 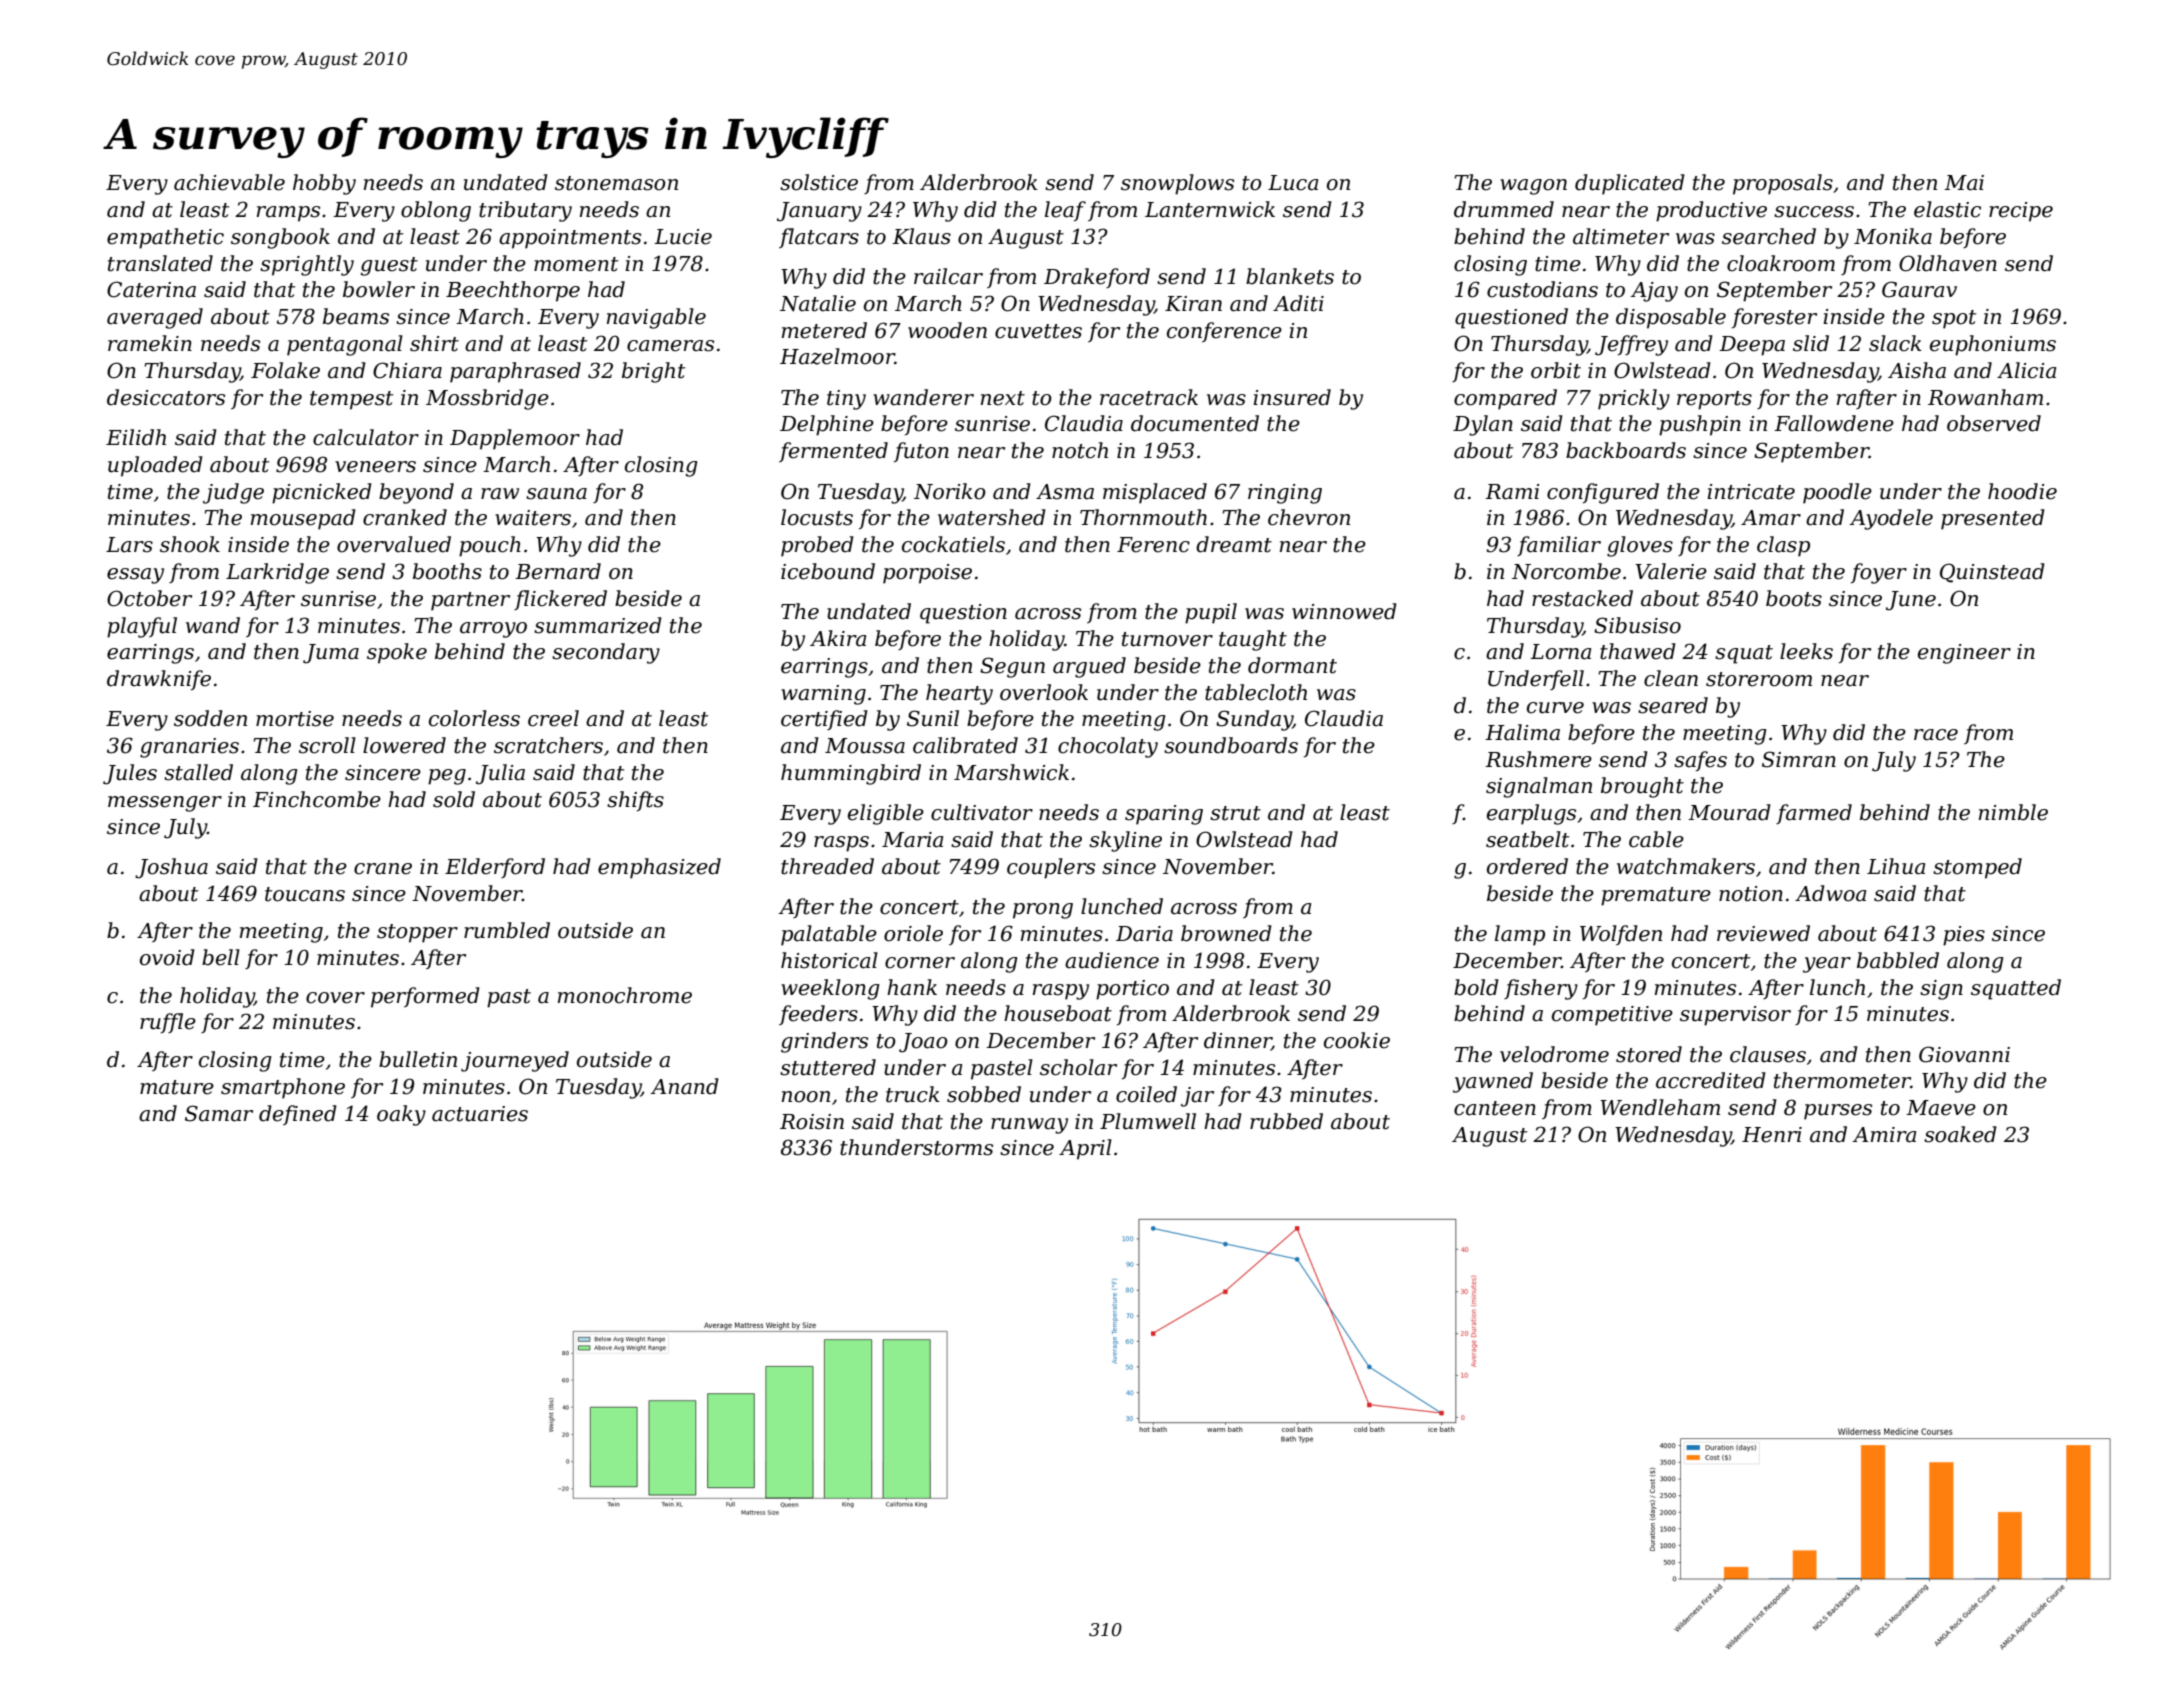 What do you see at coordinates (454, 799) in the image?
I see `sold` at bounding box center [454, 799].
